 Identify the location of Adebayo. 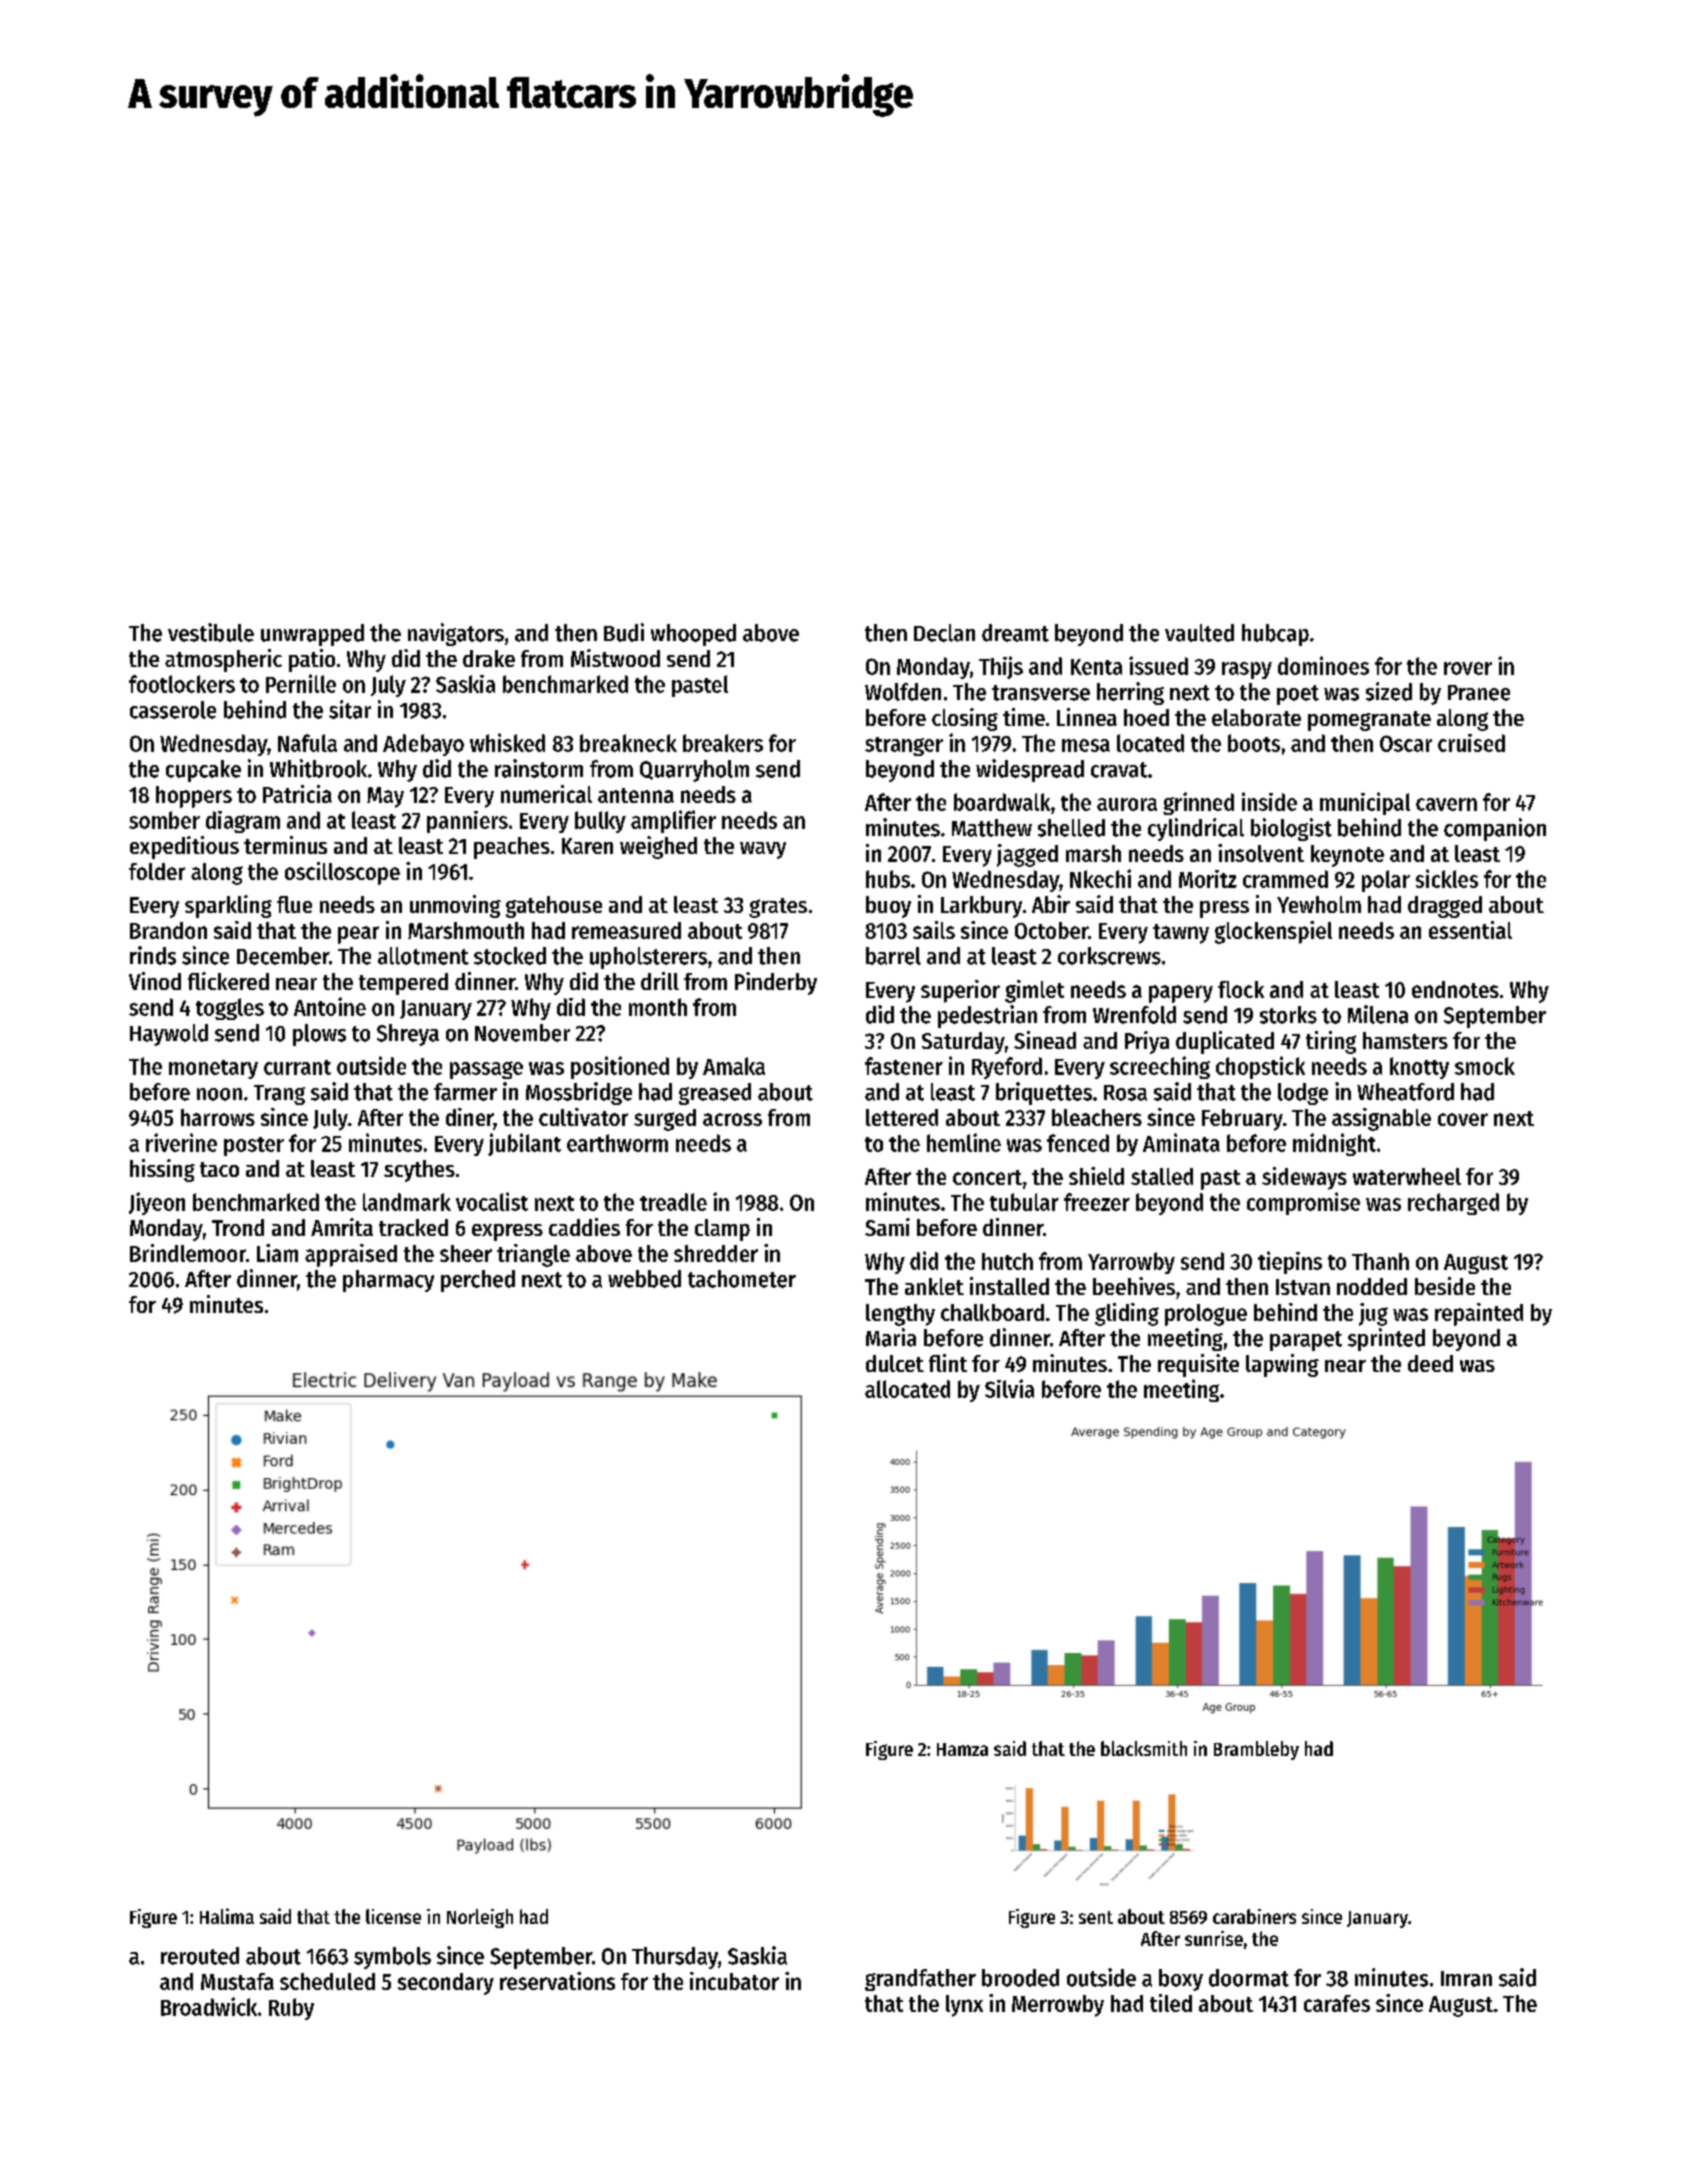
(423, 745).
